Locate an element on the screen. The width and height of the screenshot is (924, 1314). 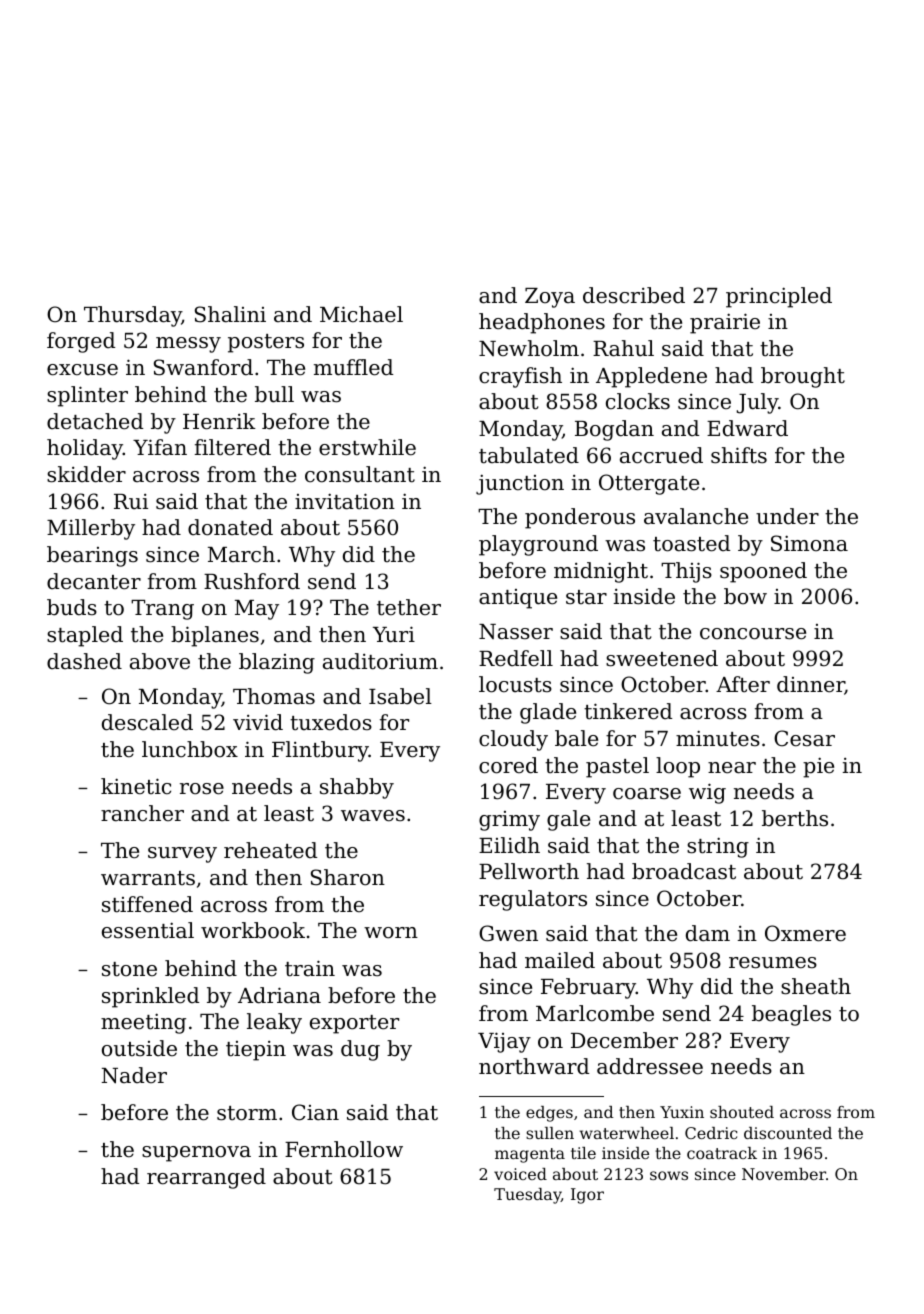
February is located at coordinates (588, 988).
